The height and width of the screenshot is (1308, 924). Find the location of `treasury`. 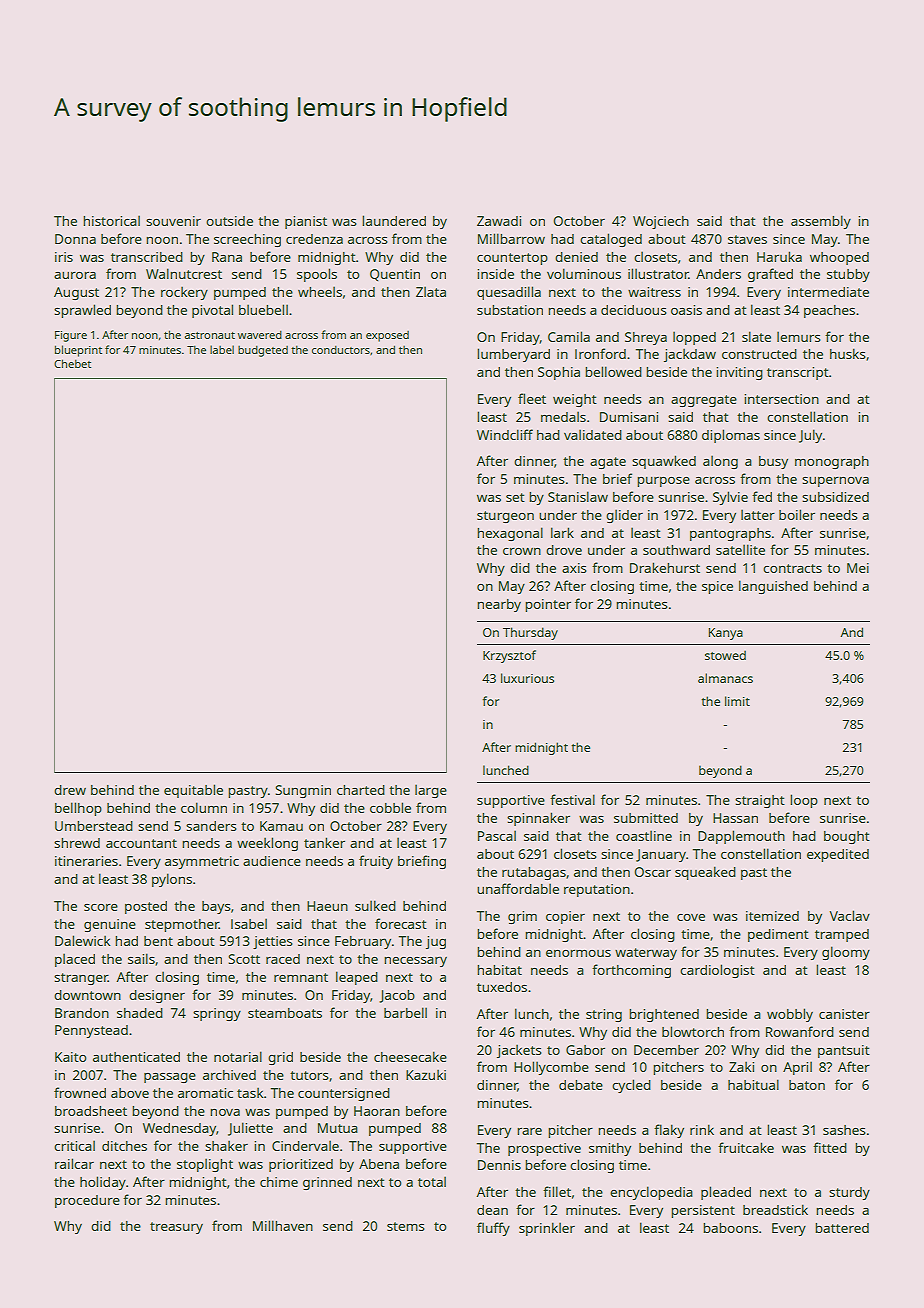

treasury is located at coordinates (176, 1228).
